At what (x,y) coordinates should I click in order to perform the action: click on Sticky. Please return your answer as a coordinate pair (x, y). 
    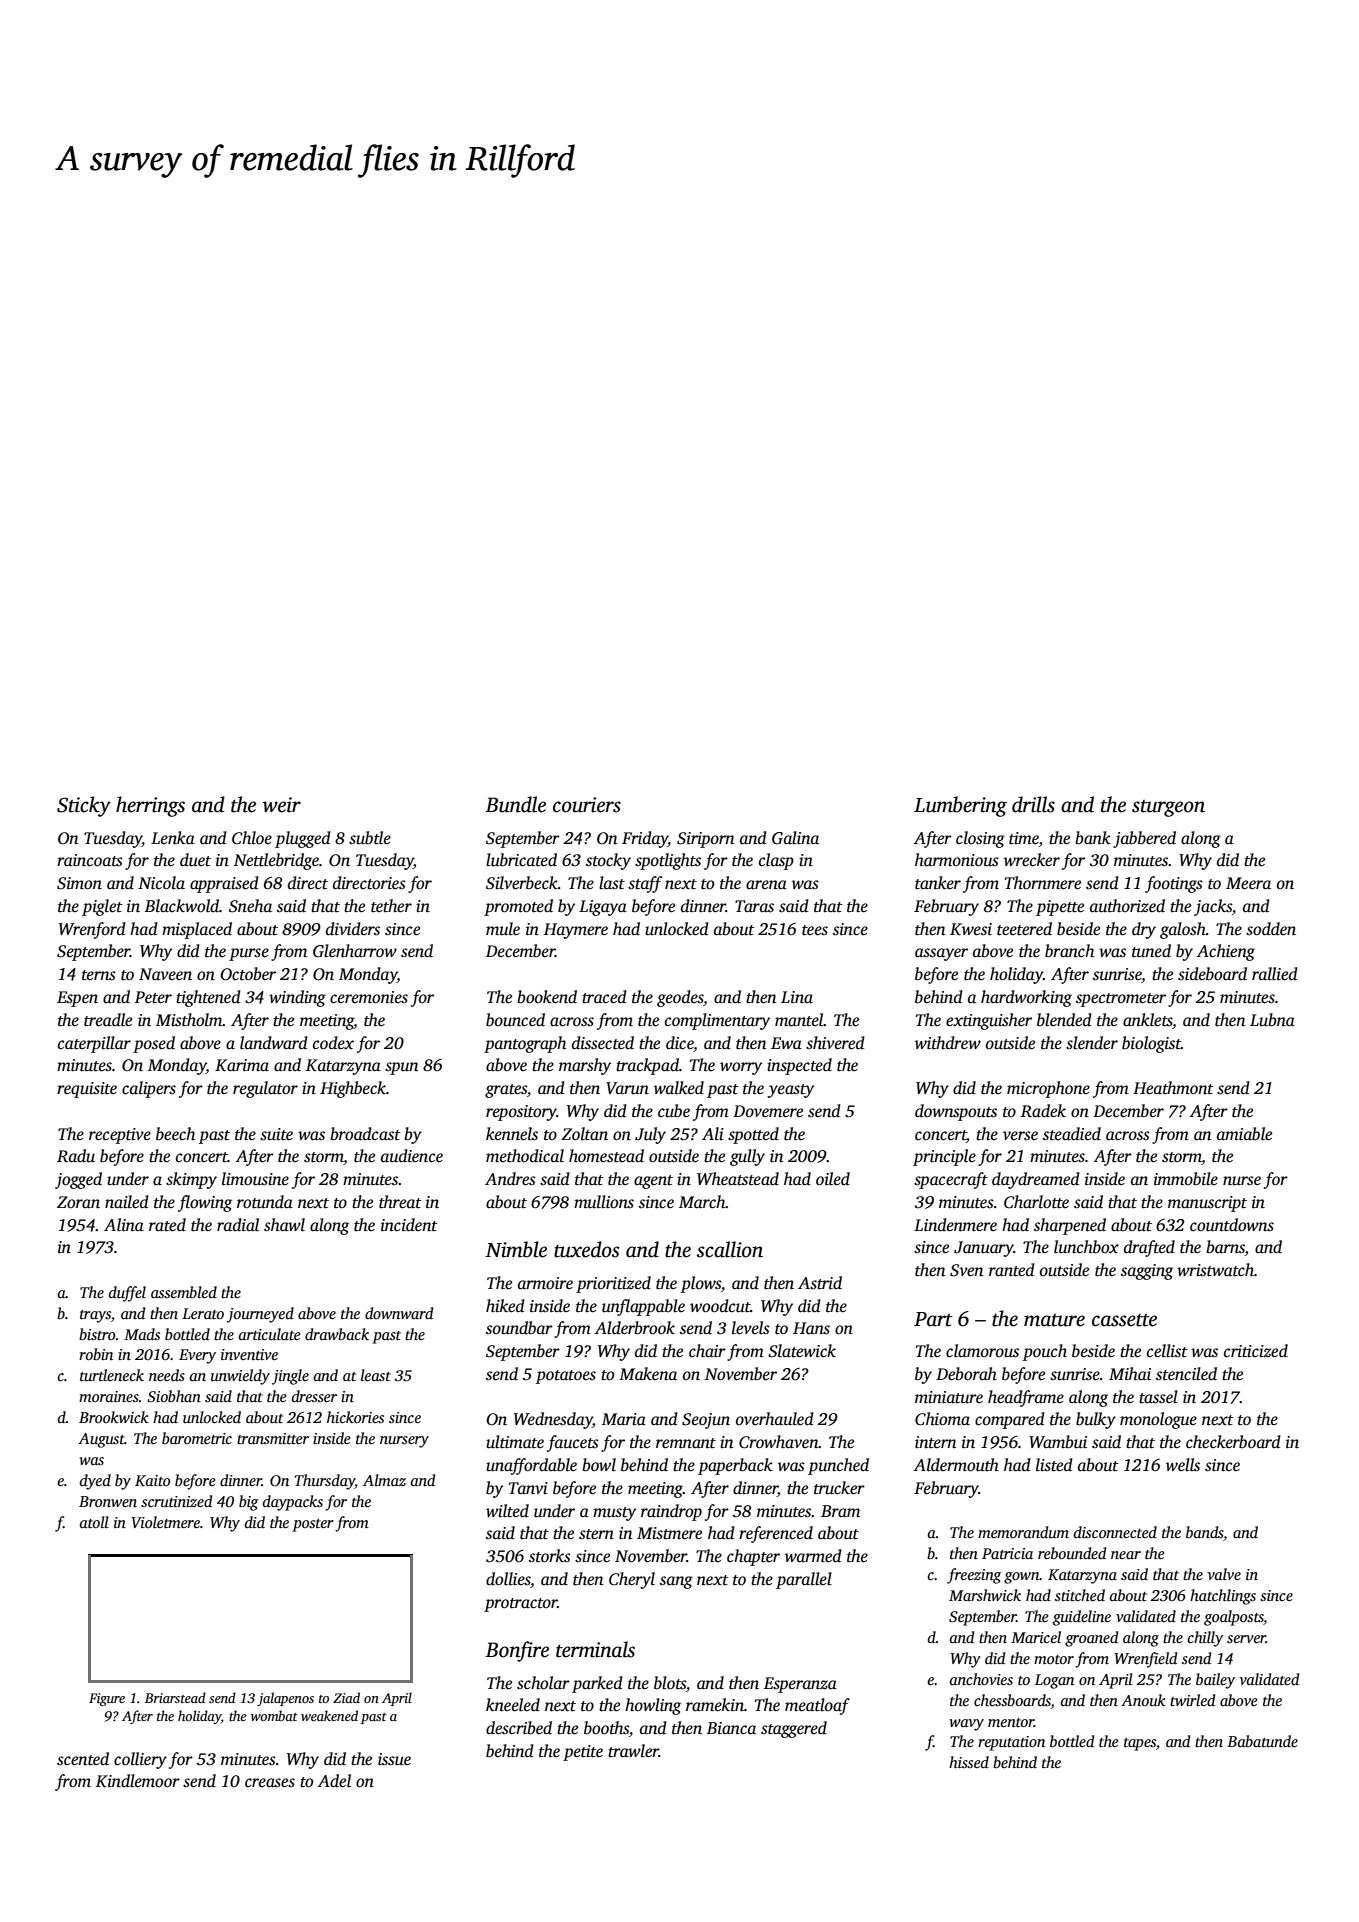
    Looking at the image, I should click on (84, 806).
